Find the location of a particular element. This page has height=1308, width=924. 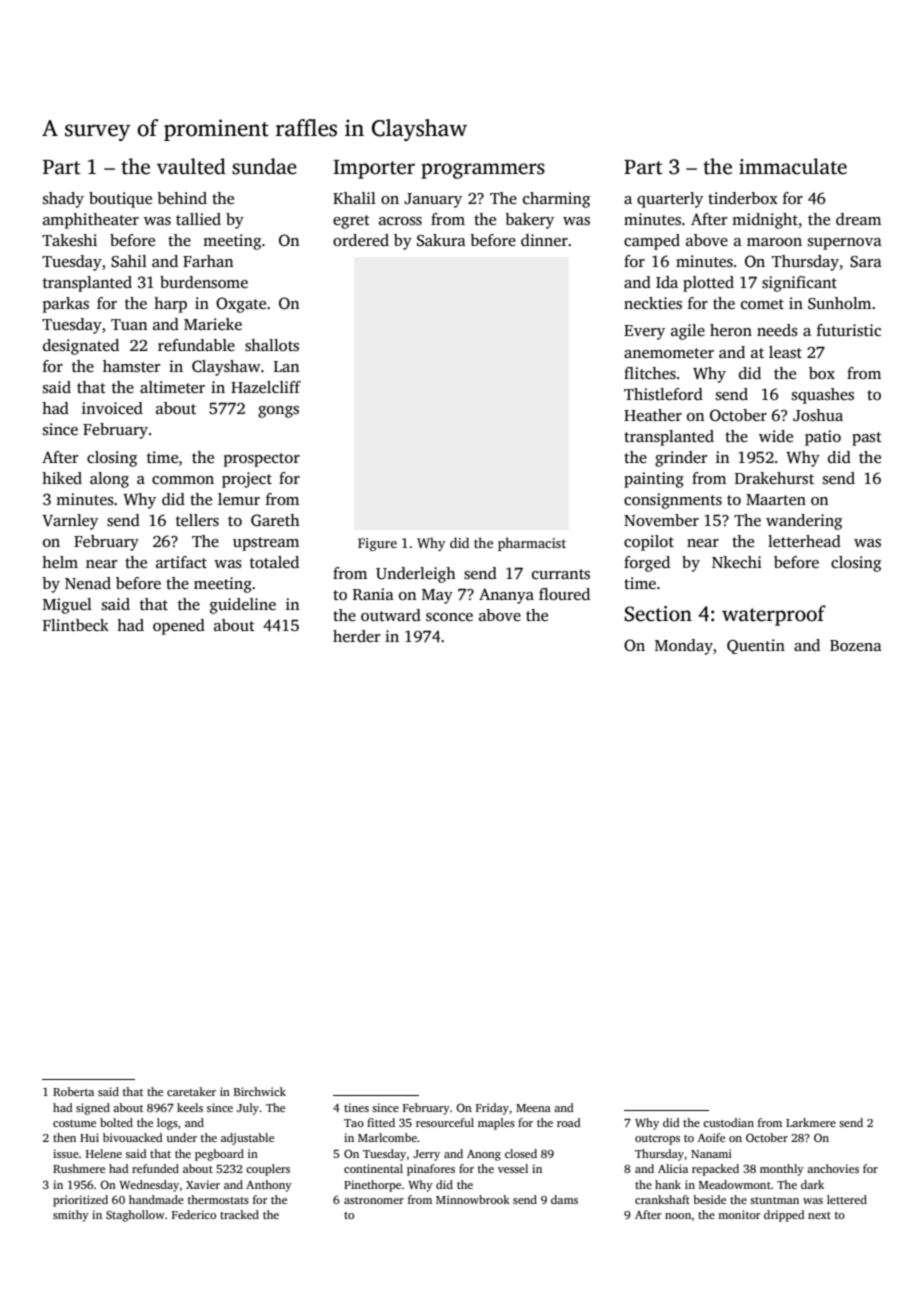

shady is located at coordinates (63, 200).
